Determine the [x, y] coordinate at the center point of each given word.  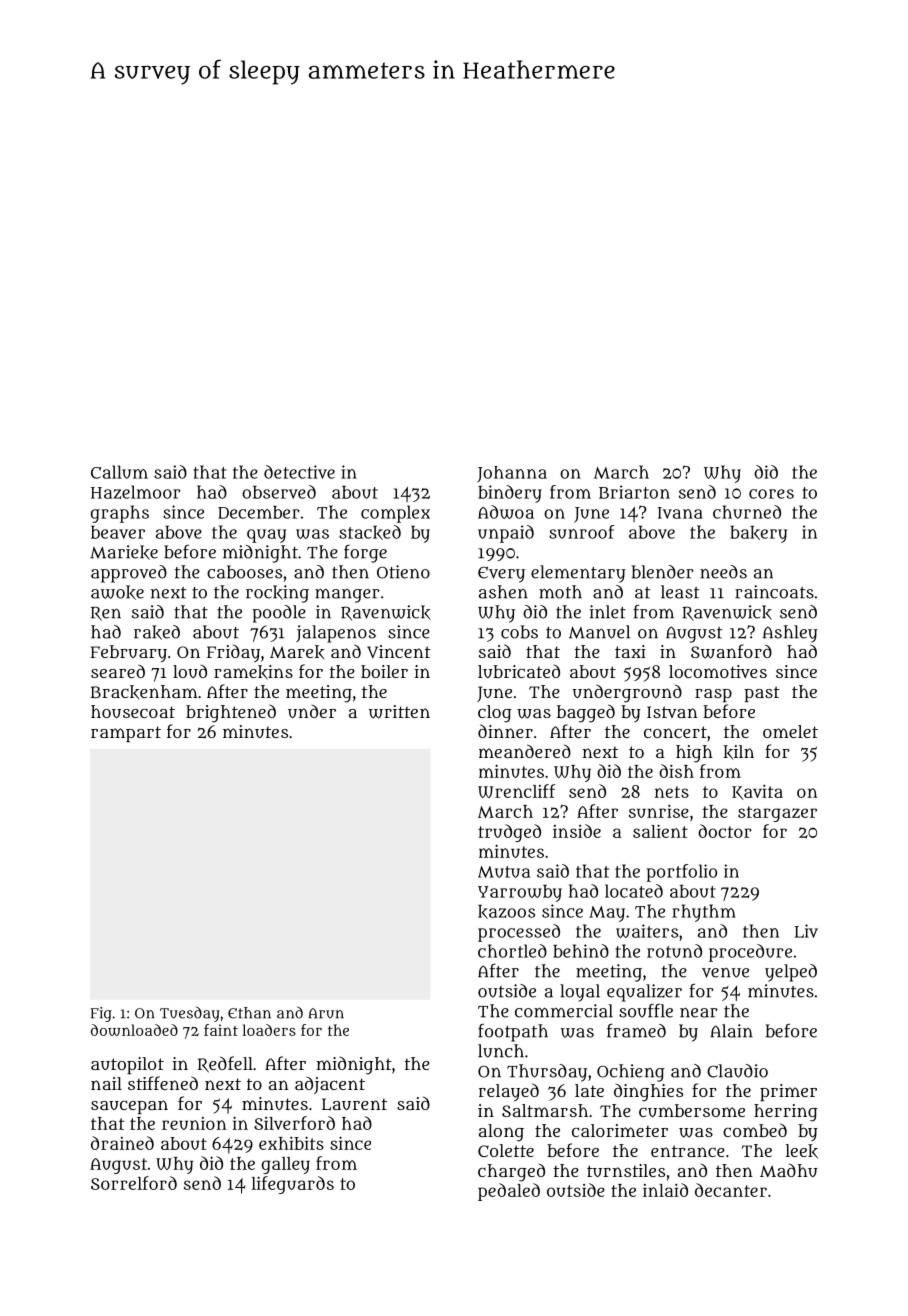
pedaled [509, 1192]
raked [157, 632]
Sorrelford [134, 1183]
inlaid [665, 1190]
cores [771, 494]
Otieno [403, 572]
